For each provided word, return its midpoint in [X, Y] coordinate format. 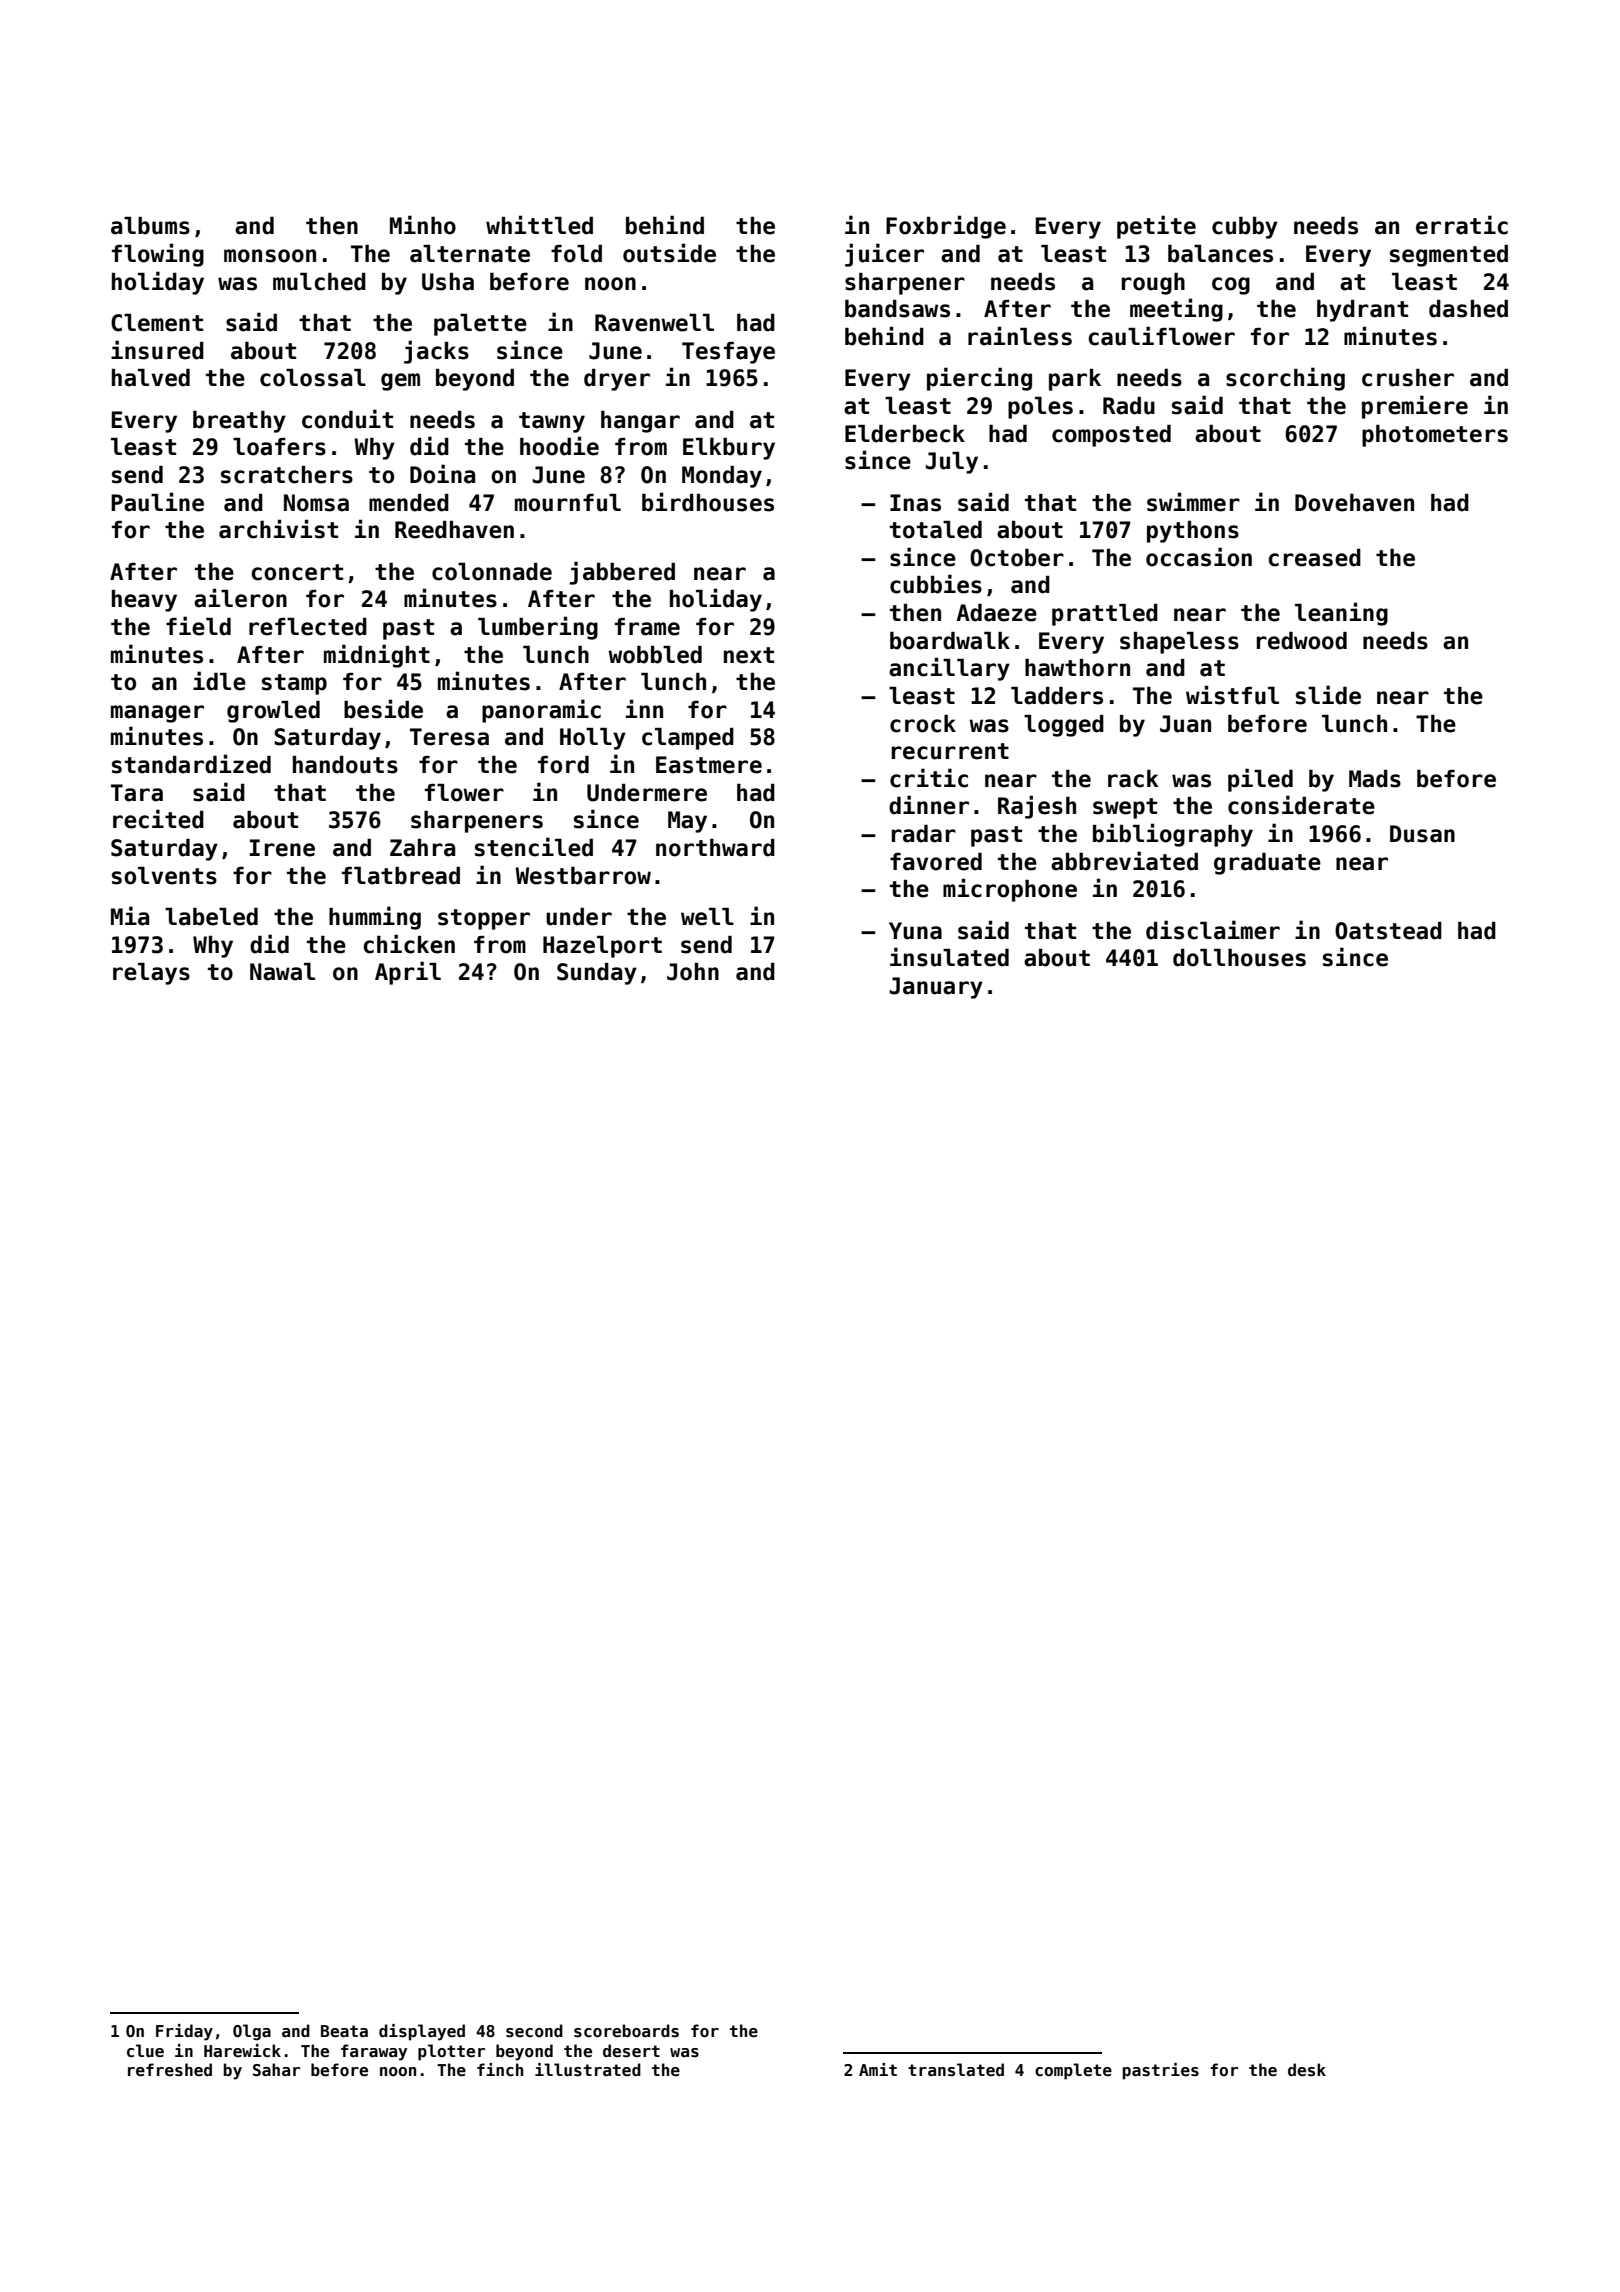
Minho [423, 225]
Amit [878, 2069]
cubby [1245, 228]
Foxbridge [946, 227]
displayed [422, 2032]
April [408, 973]
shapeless [1179, 643]
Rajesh [1037, 807]
